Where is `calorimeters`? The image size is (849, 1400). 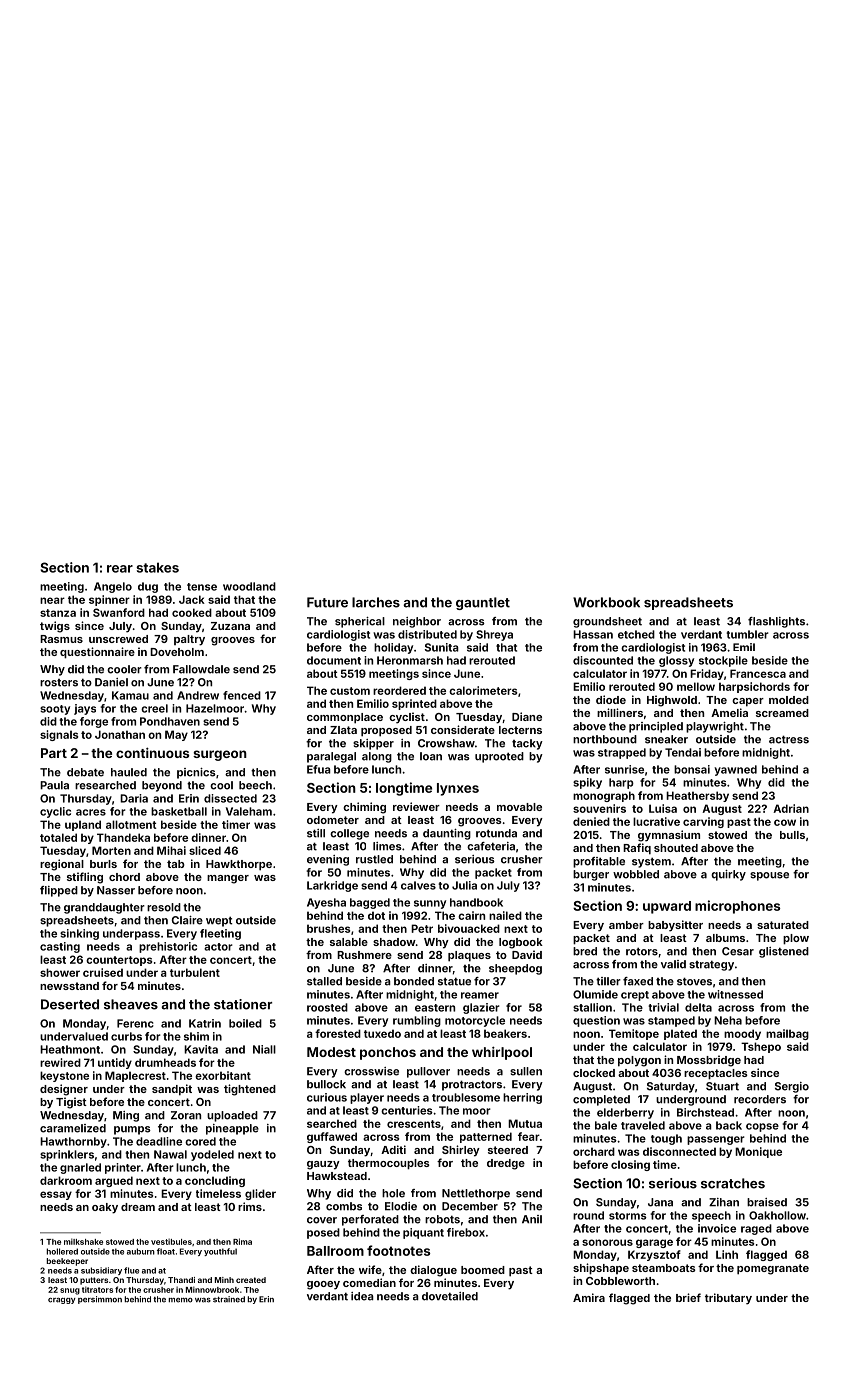 calorimeters is located at coordinates (483, 690).
